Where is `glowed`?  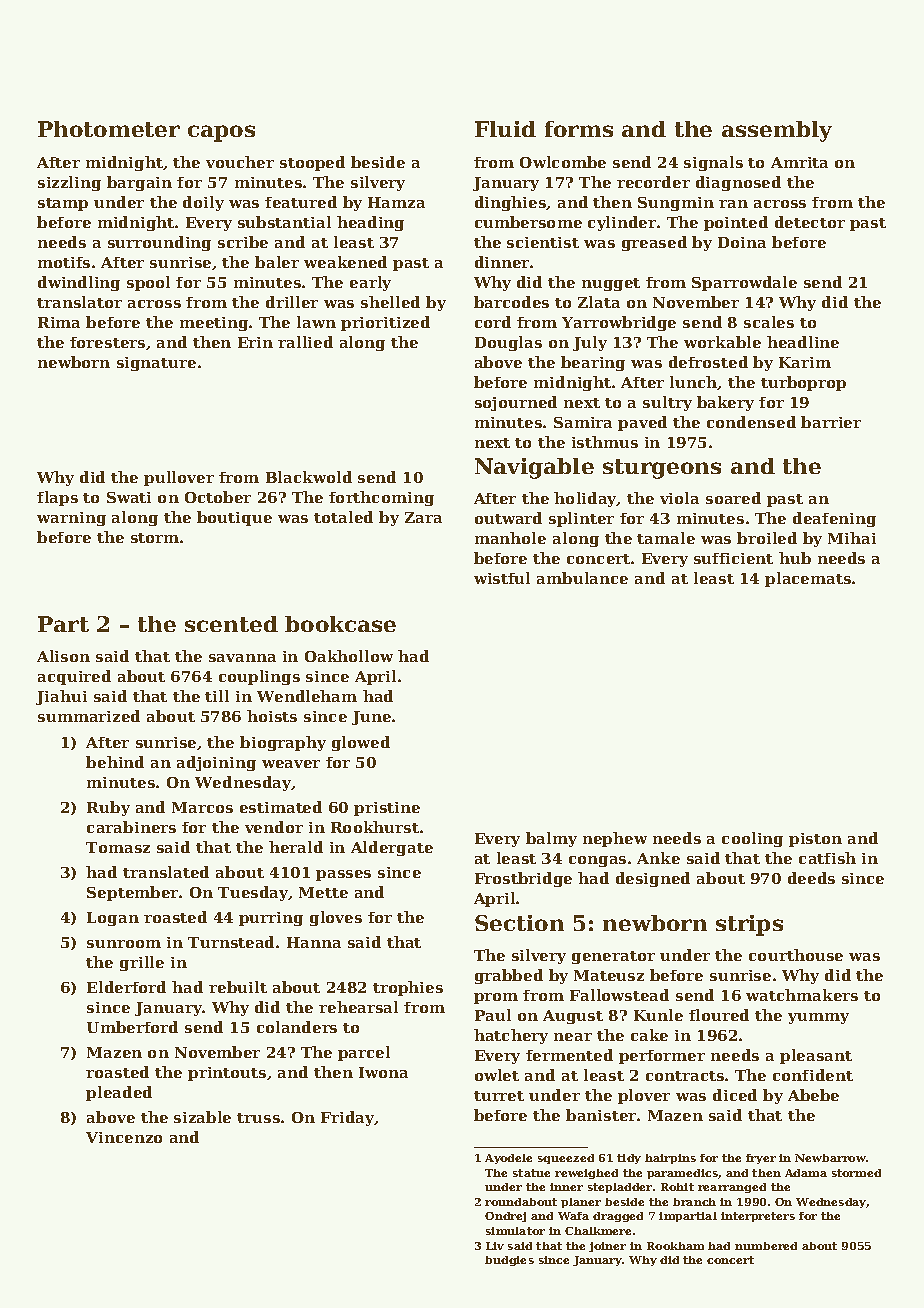
glowed is located at coordinates (361, 743).
